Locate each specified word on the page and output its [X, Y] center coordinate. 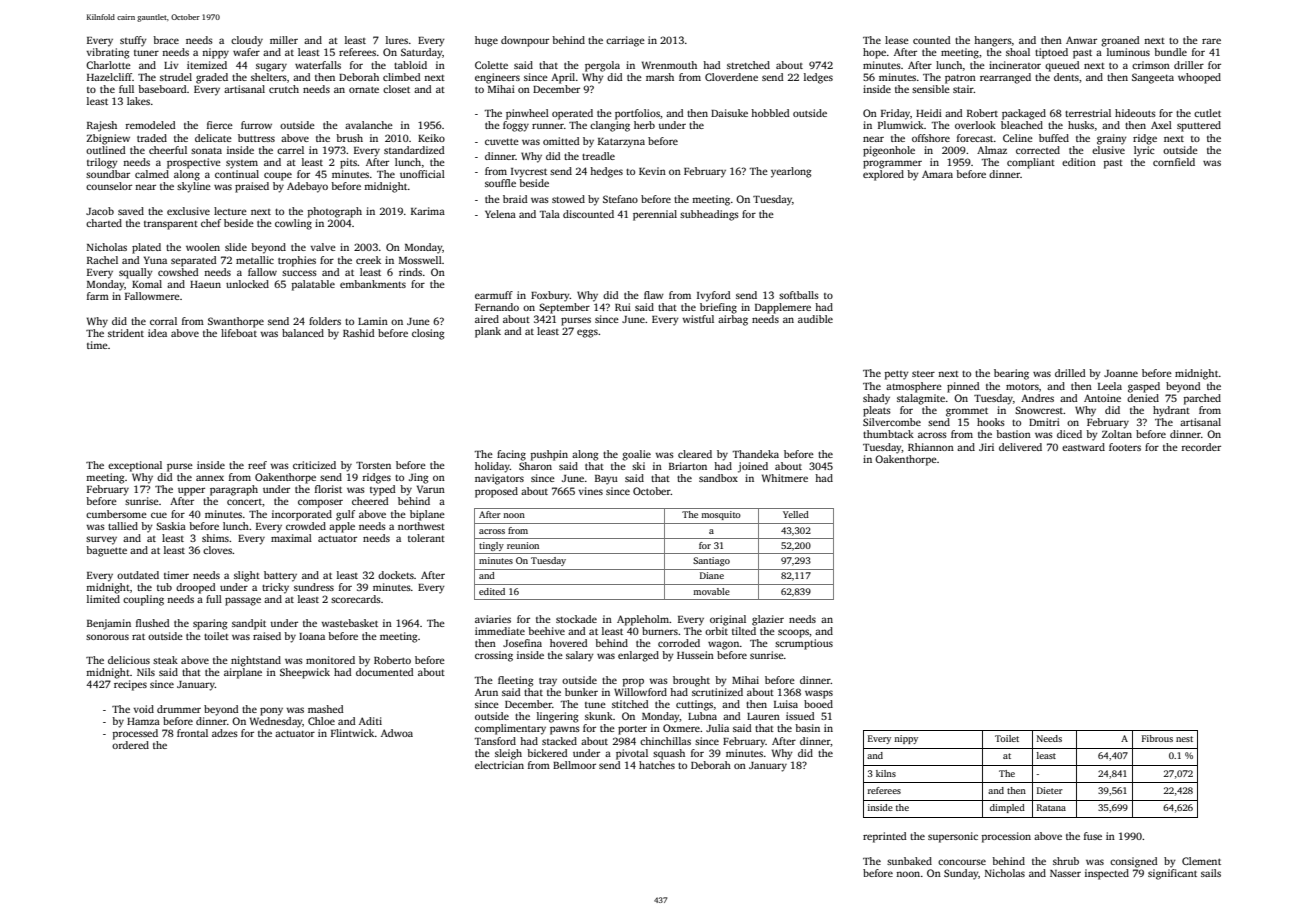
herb [644, 125]
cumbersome [116, 514]
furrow [256, 125]
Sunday [961, 874]
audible [815, 319]
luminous [1128, 52]
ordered [130, 745]
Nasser [1065, 873]
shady [876, 399]
